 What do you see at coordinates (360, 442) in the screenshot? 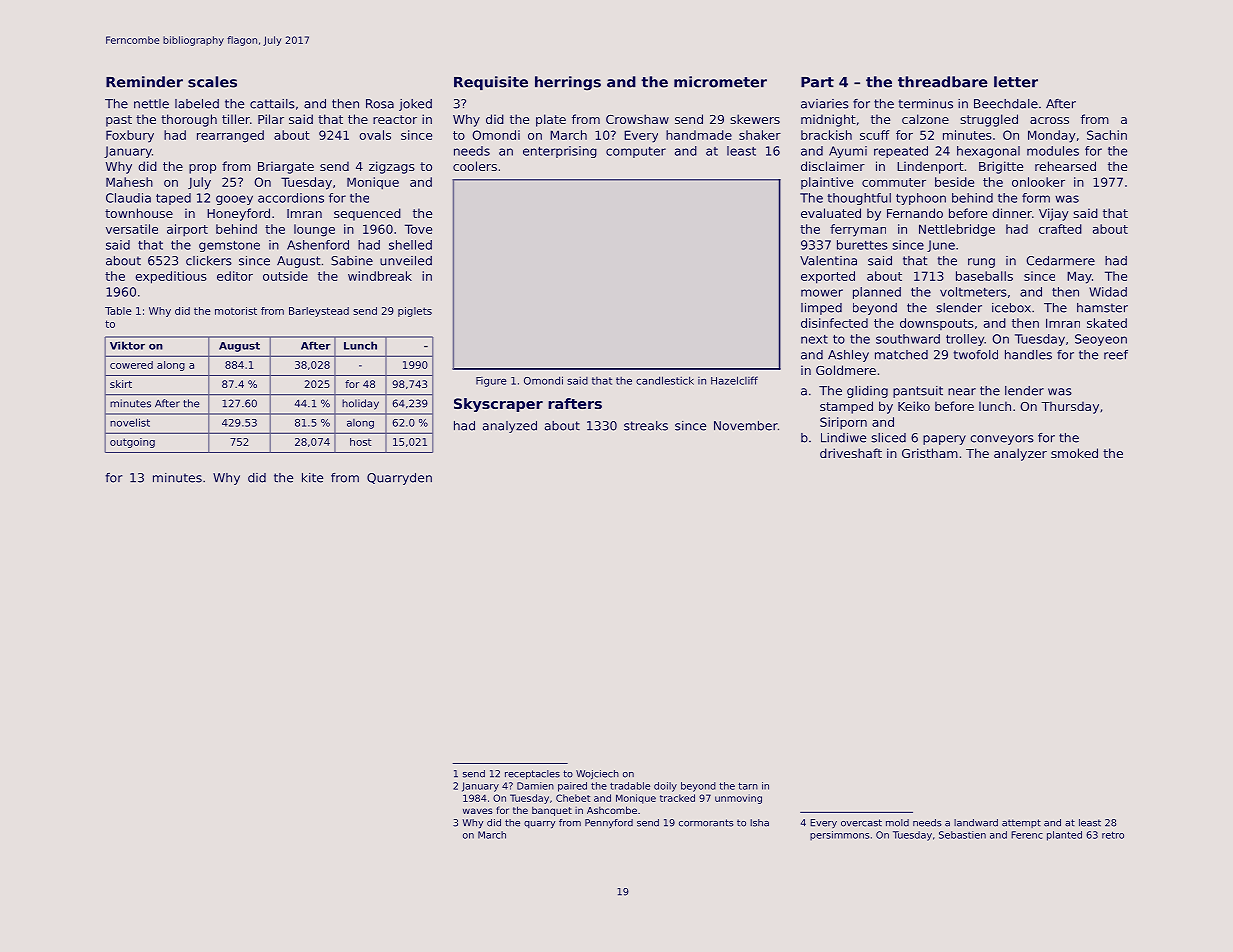
I see `host` at bounding box center [360, 442].
